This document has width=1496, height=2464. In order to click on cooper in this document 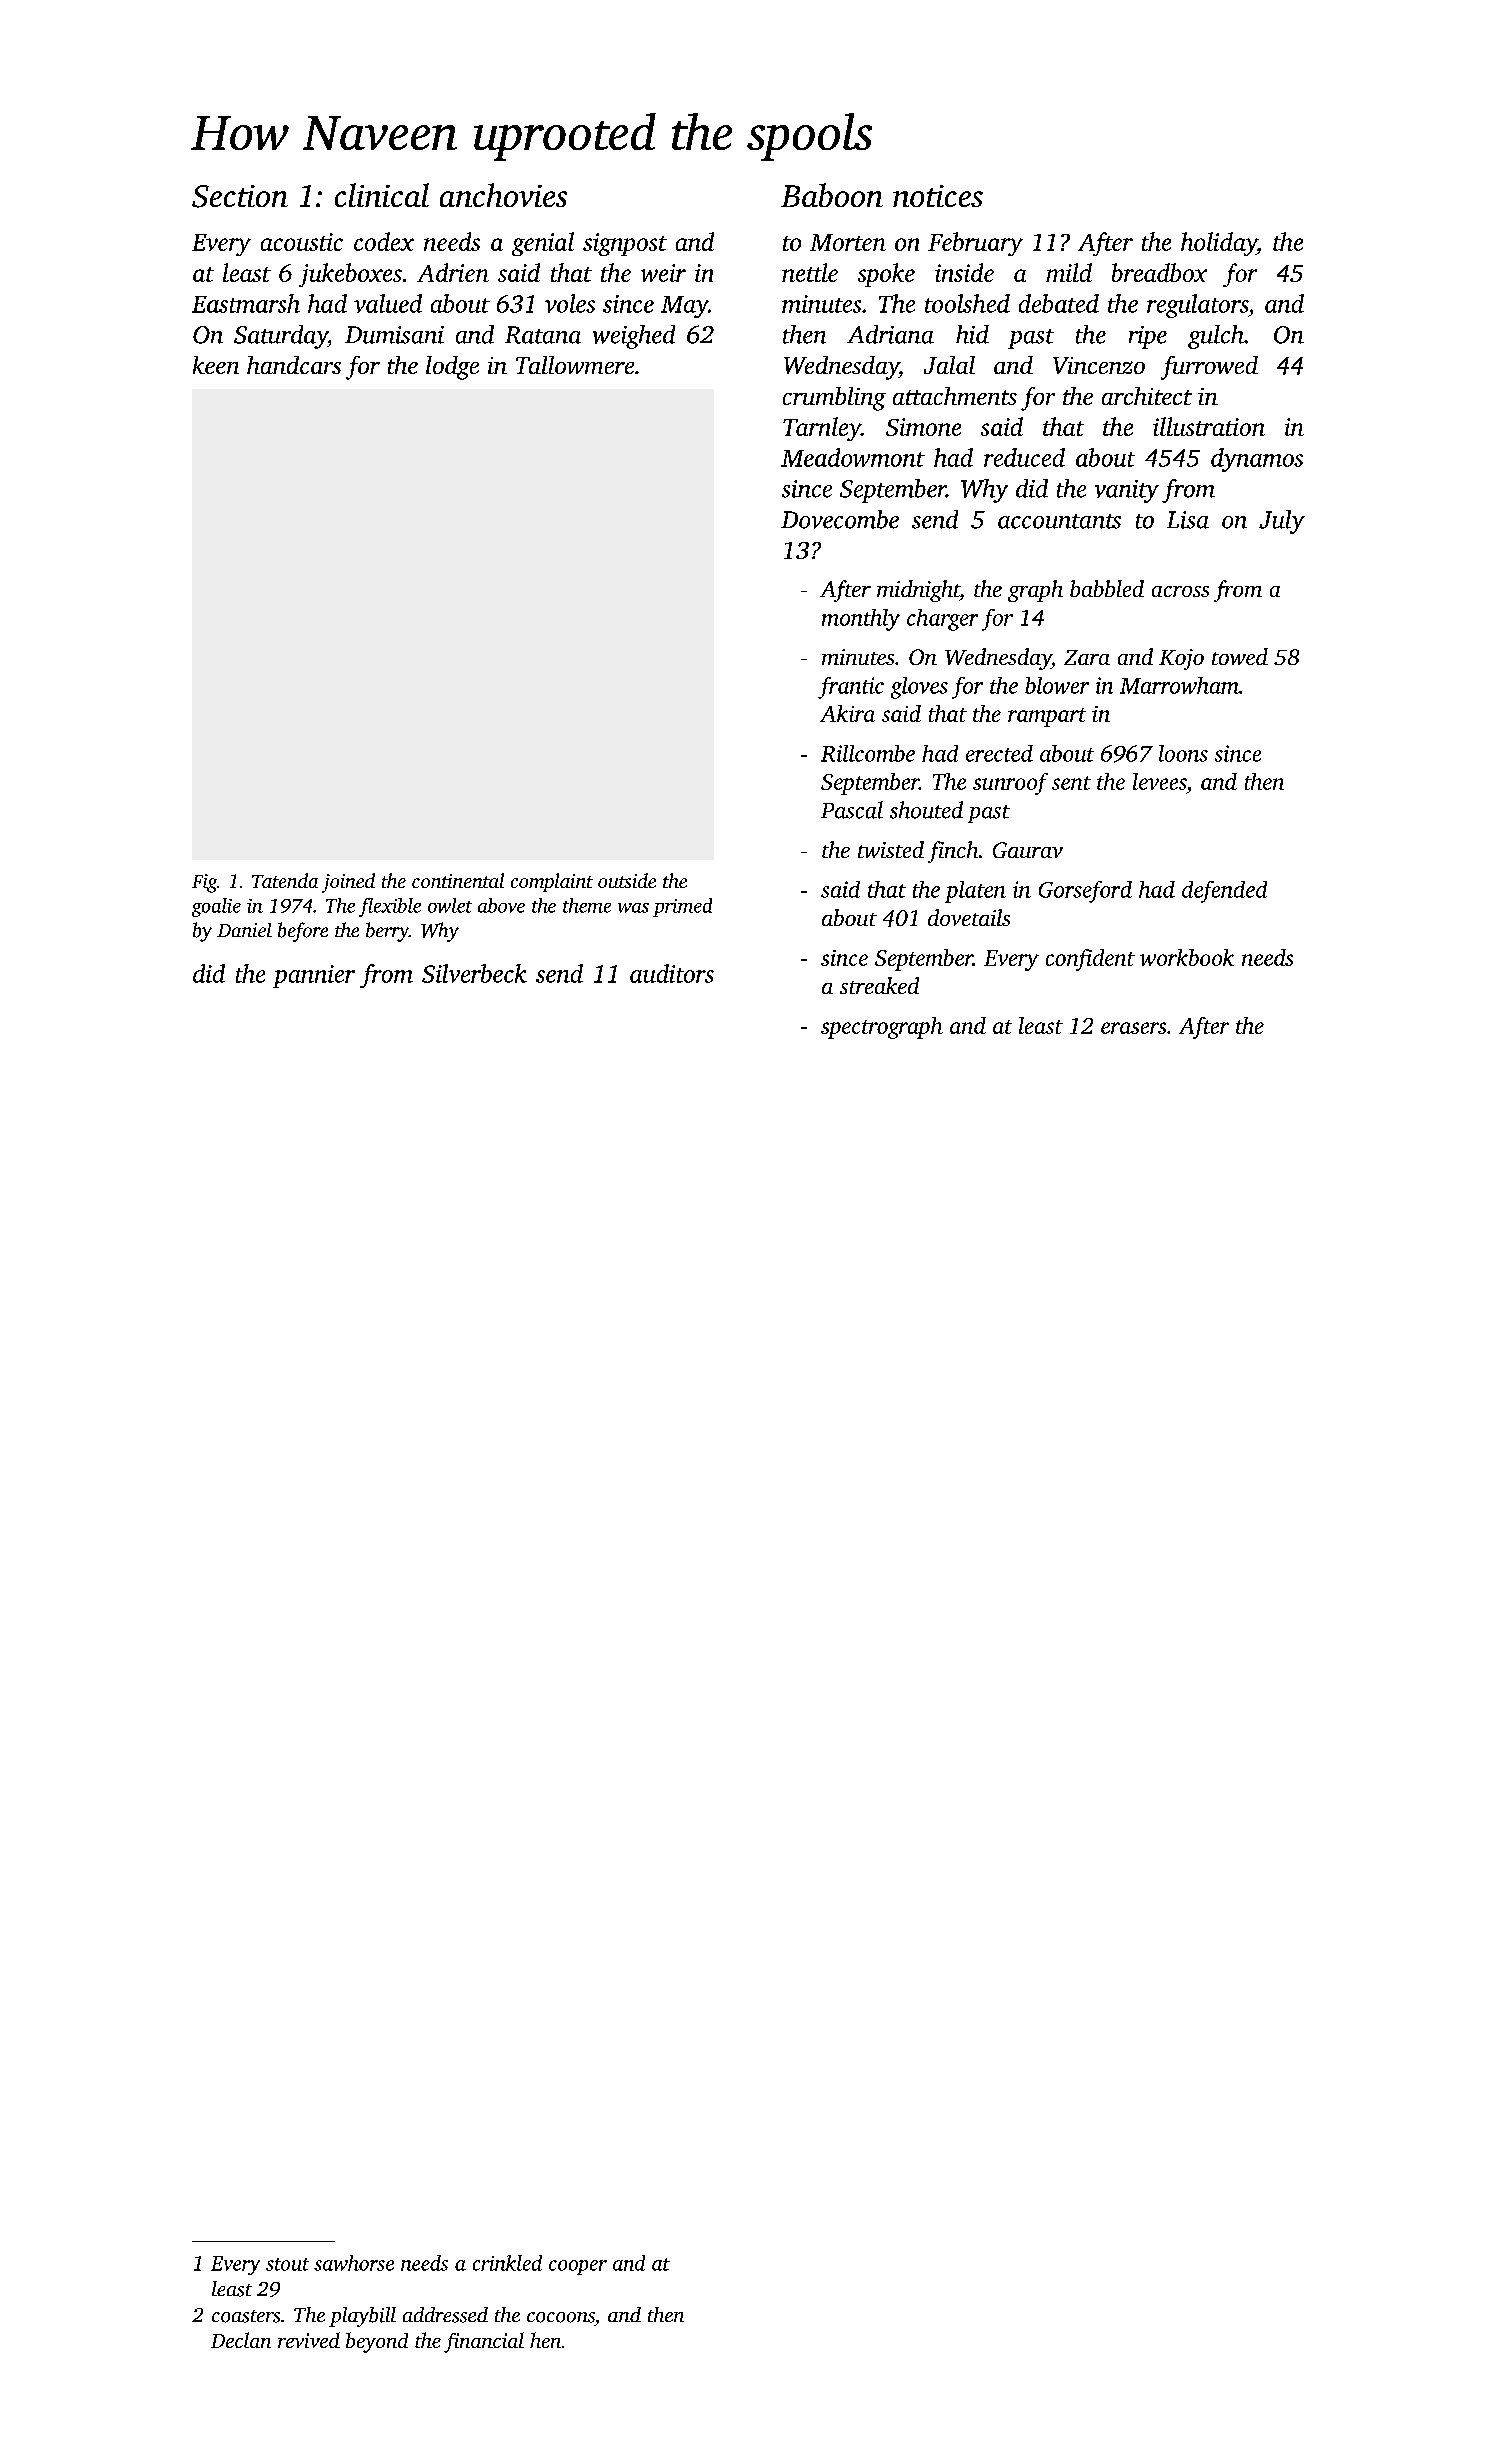, I will do `click(578, 2267)`.
